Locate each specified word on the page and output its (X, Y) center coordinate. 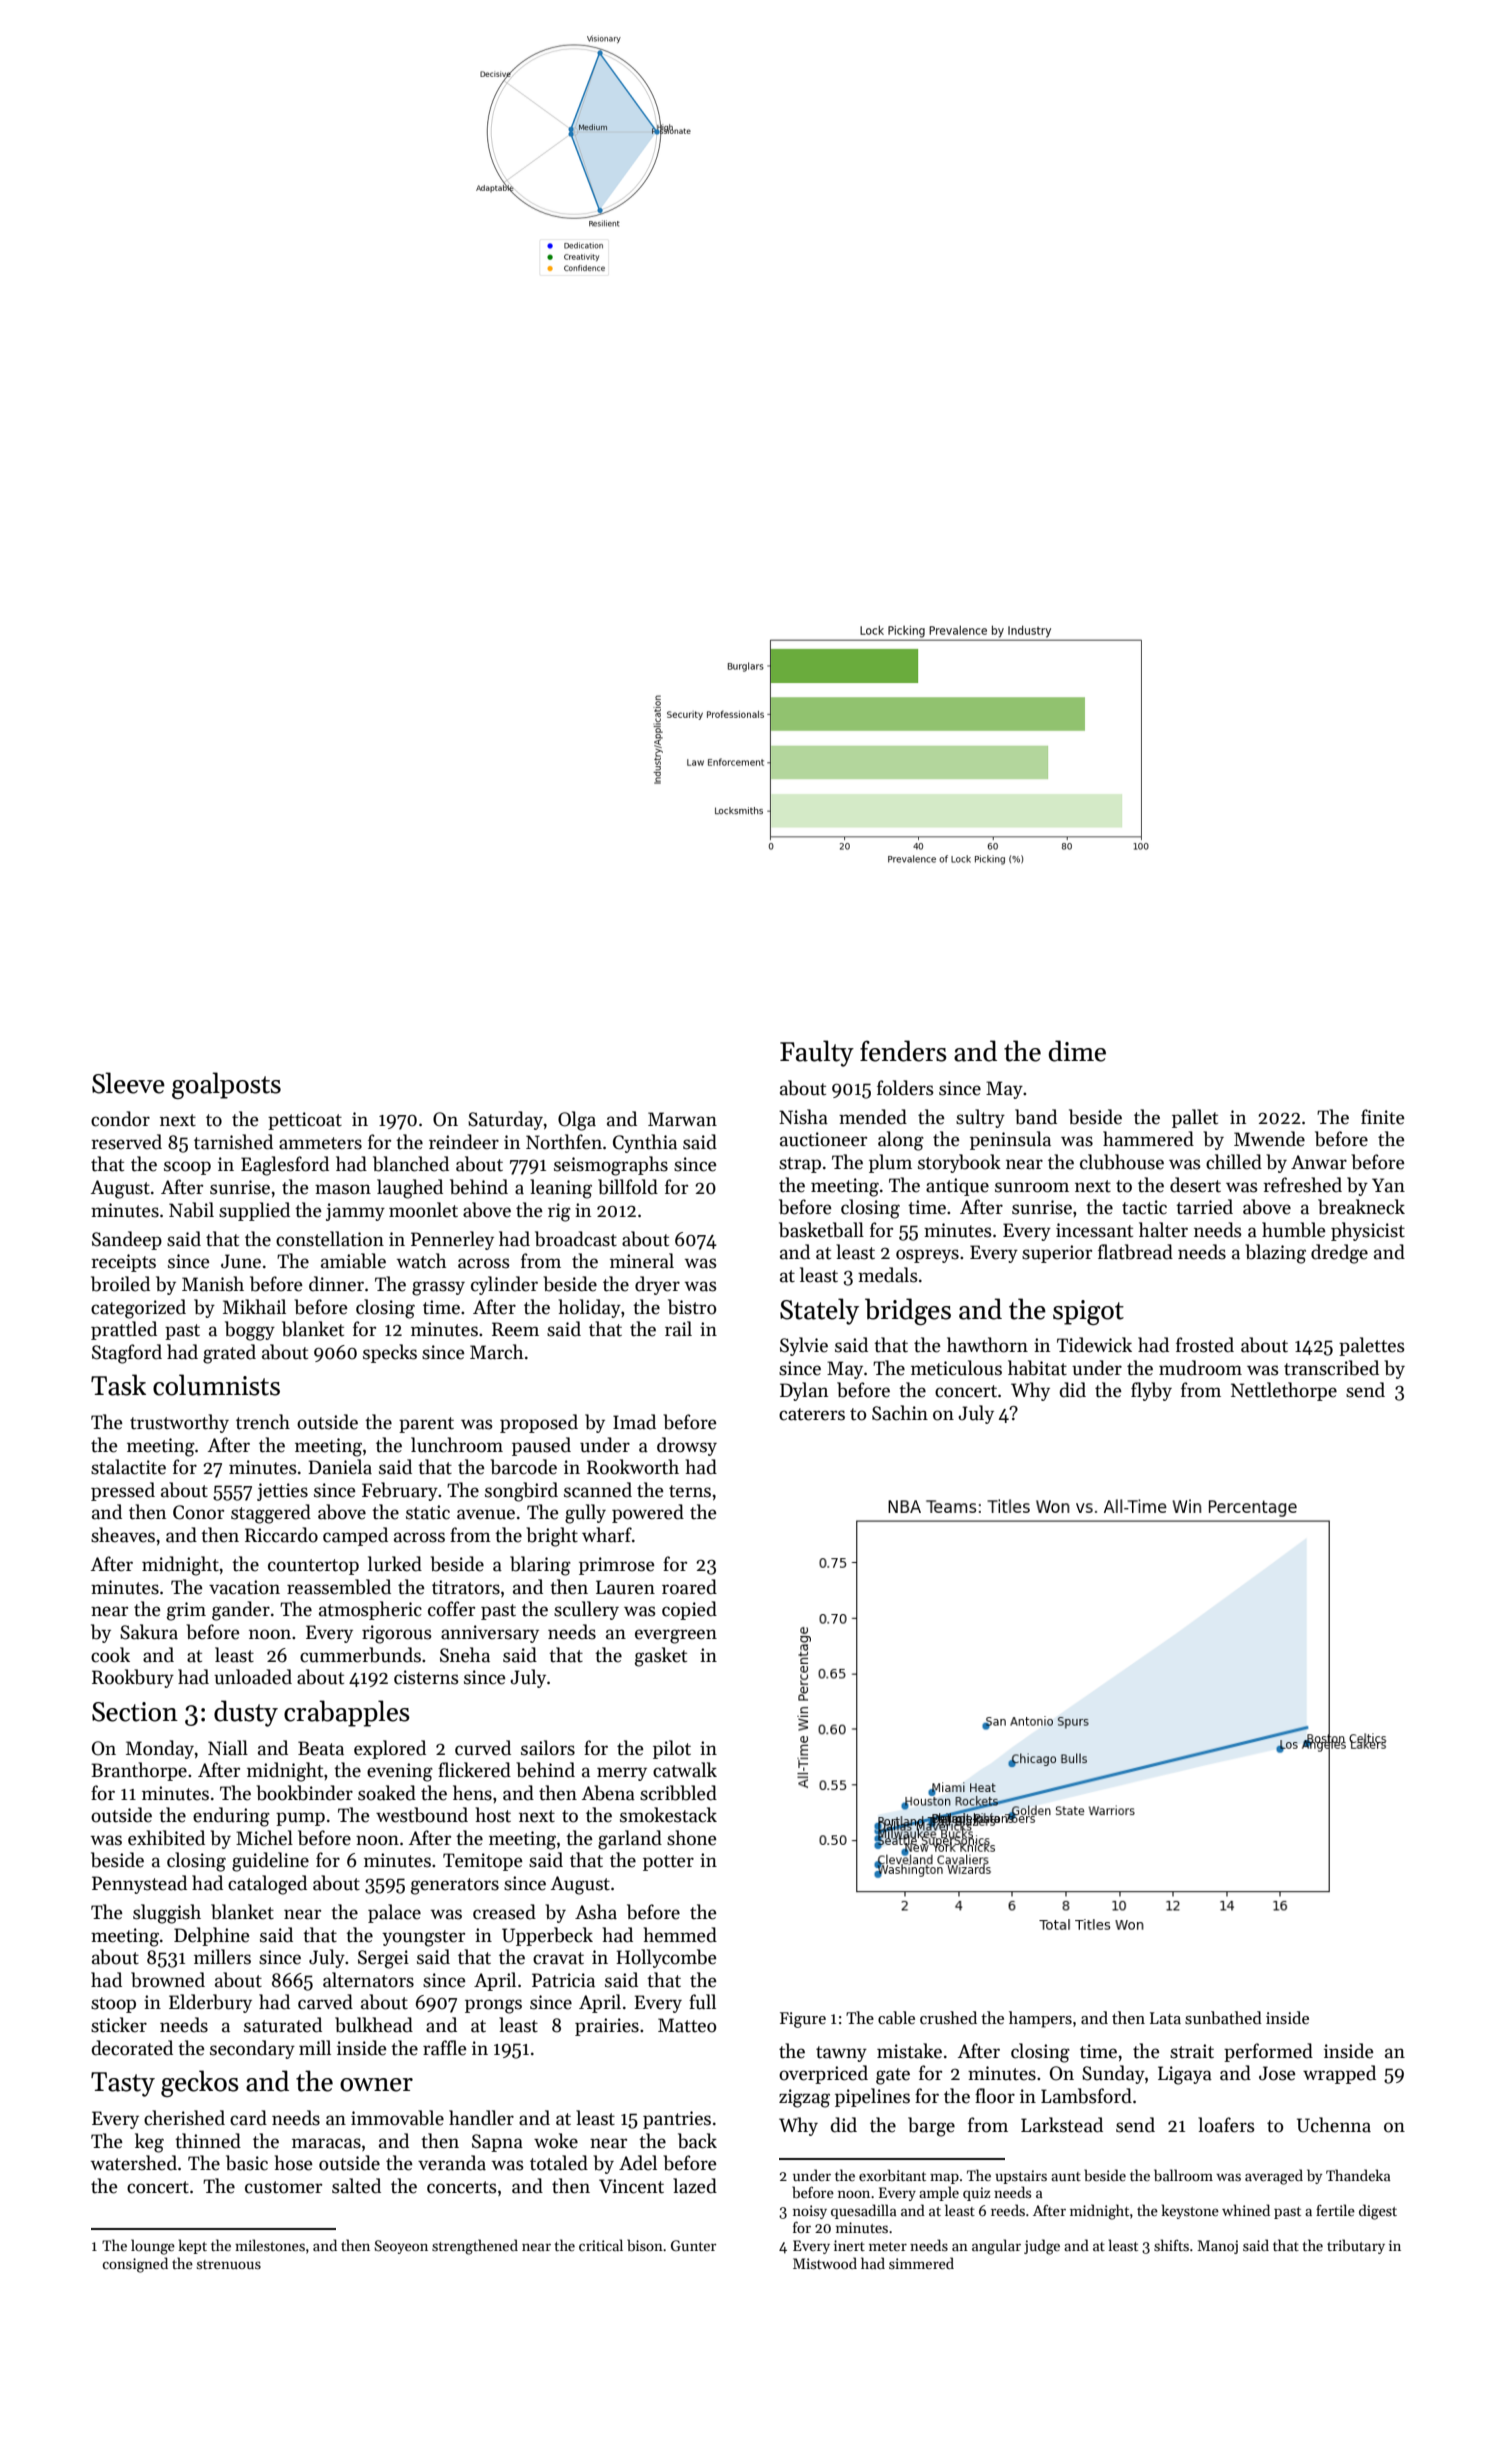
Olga (577, 1121)
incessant (1094, 1230)
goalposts (226, 1085)
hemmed (680, 1935)
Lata (1165, 2018)
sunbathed (1223, 2018)
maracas (326, 2143)
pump (300, 1819)
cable (896, 2018)
